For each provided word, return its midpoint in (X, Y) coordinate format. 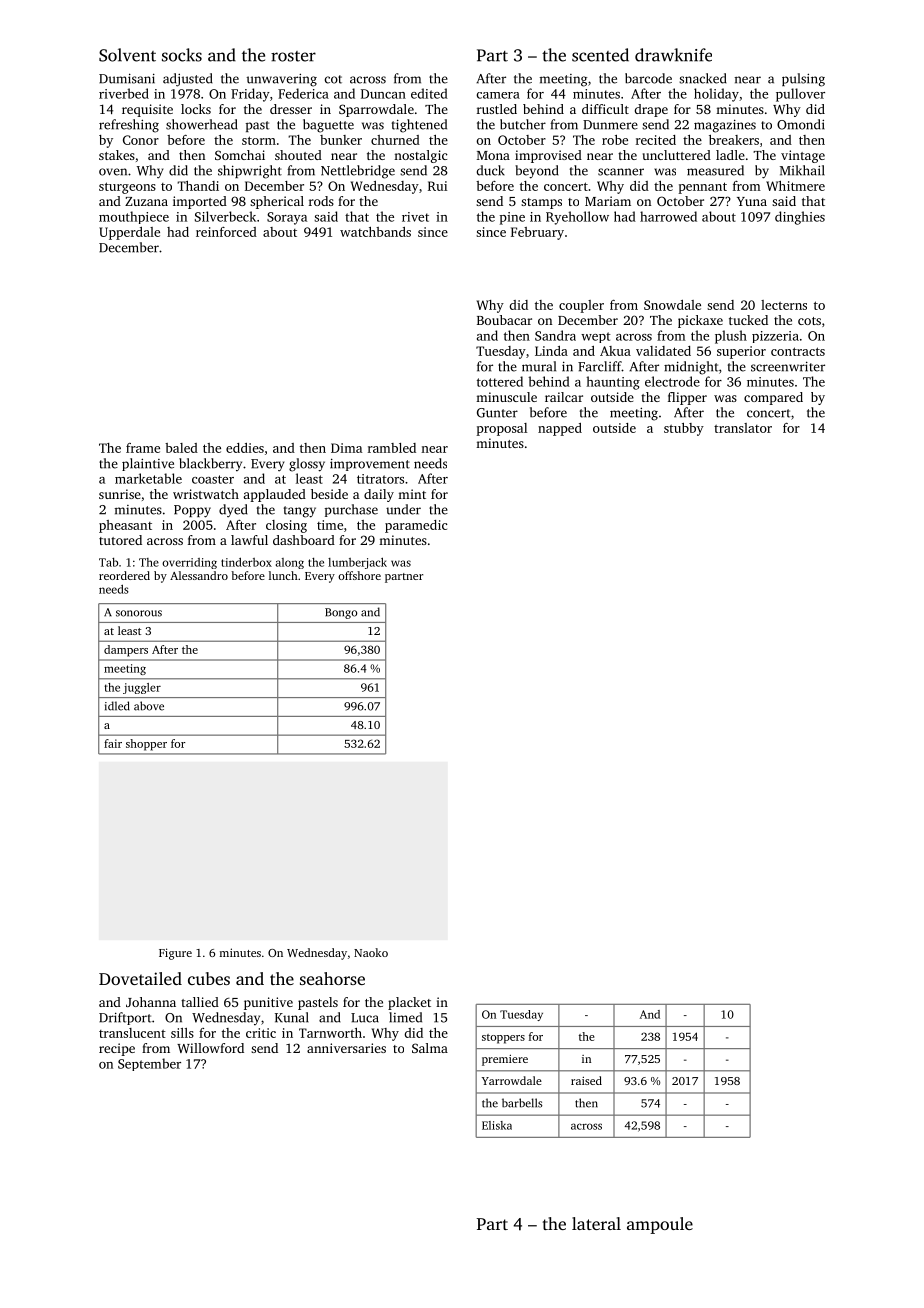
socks (182, 55)
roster (293, 56)
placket (409, 1003)
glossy (307, 465)
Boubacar (504, 320)
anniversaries (346, 1048)
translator (743, 428)
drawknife (673, 55)
